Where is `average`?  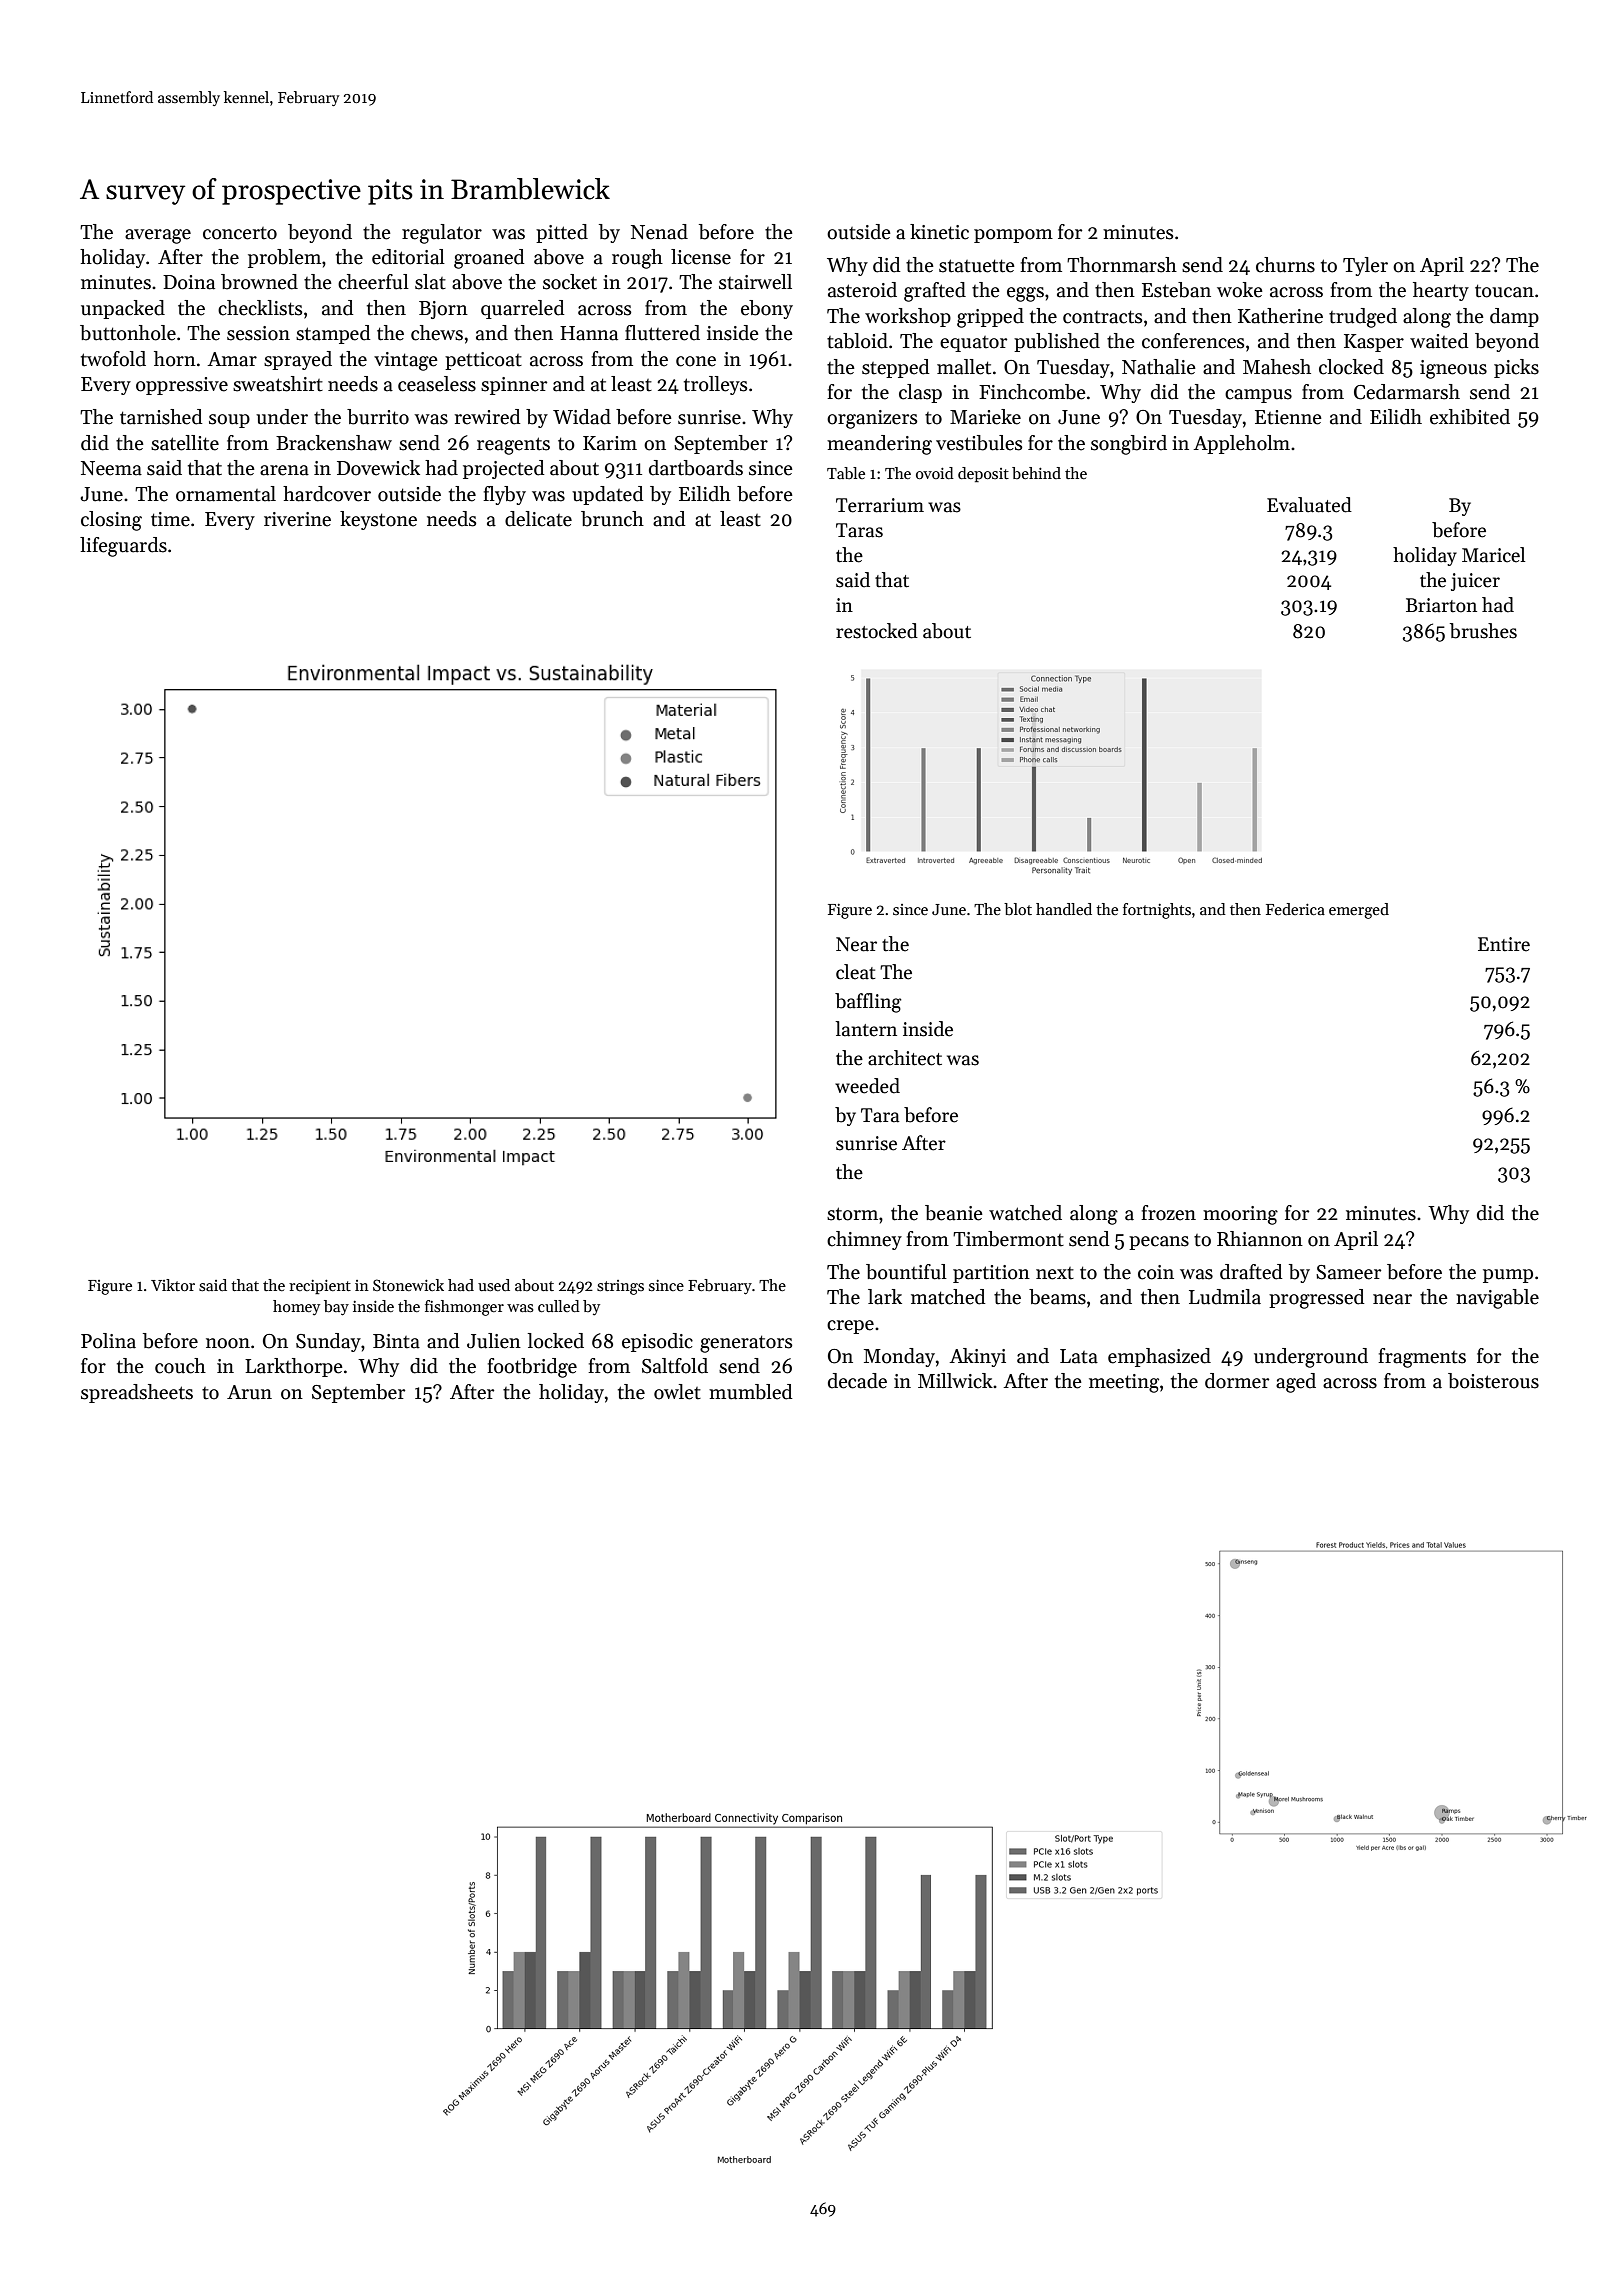 average is located at coordinates (158, 236).
